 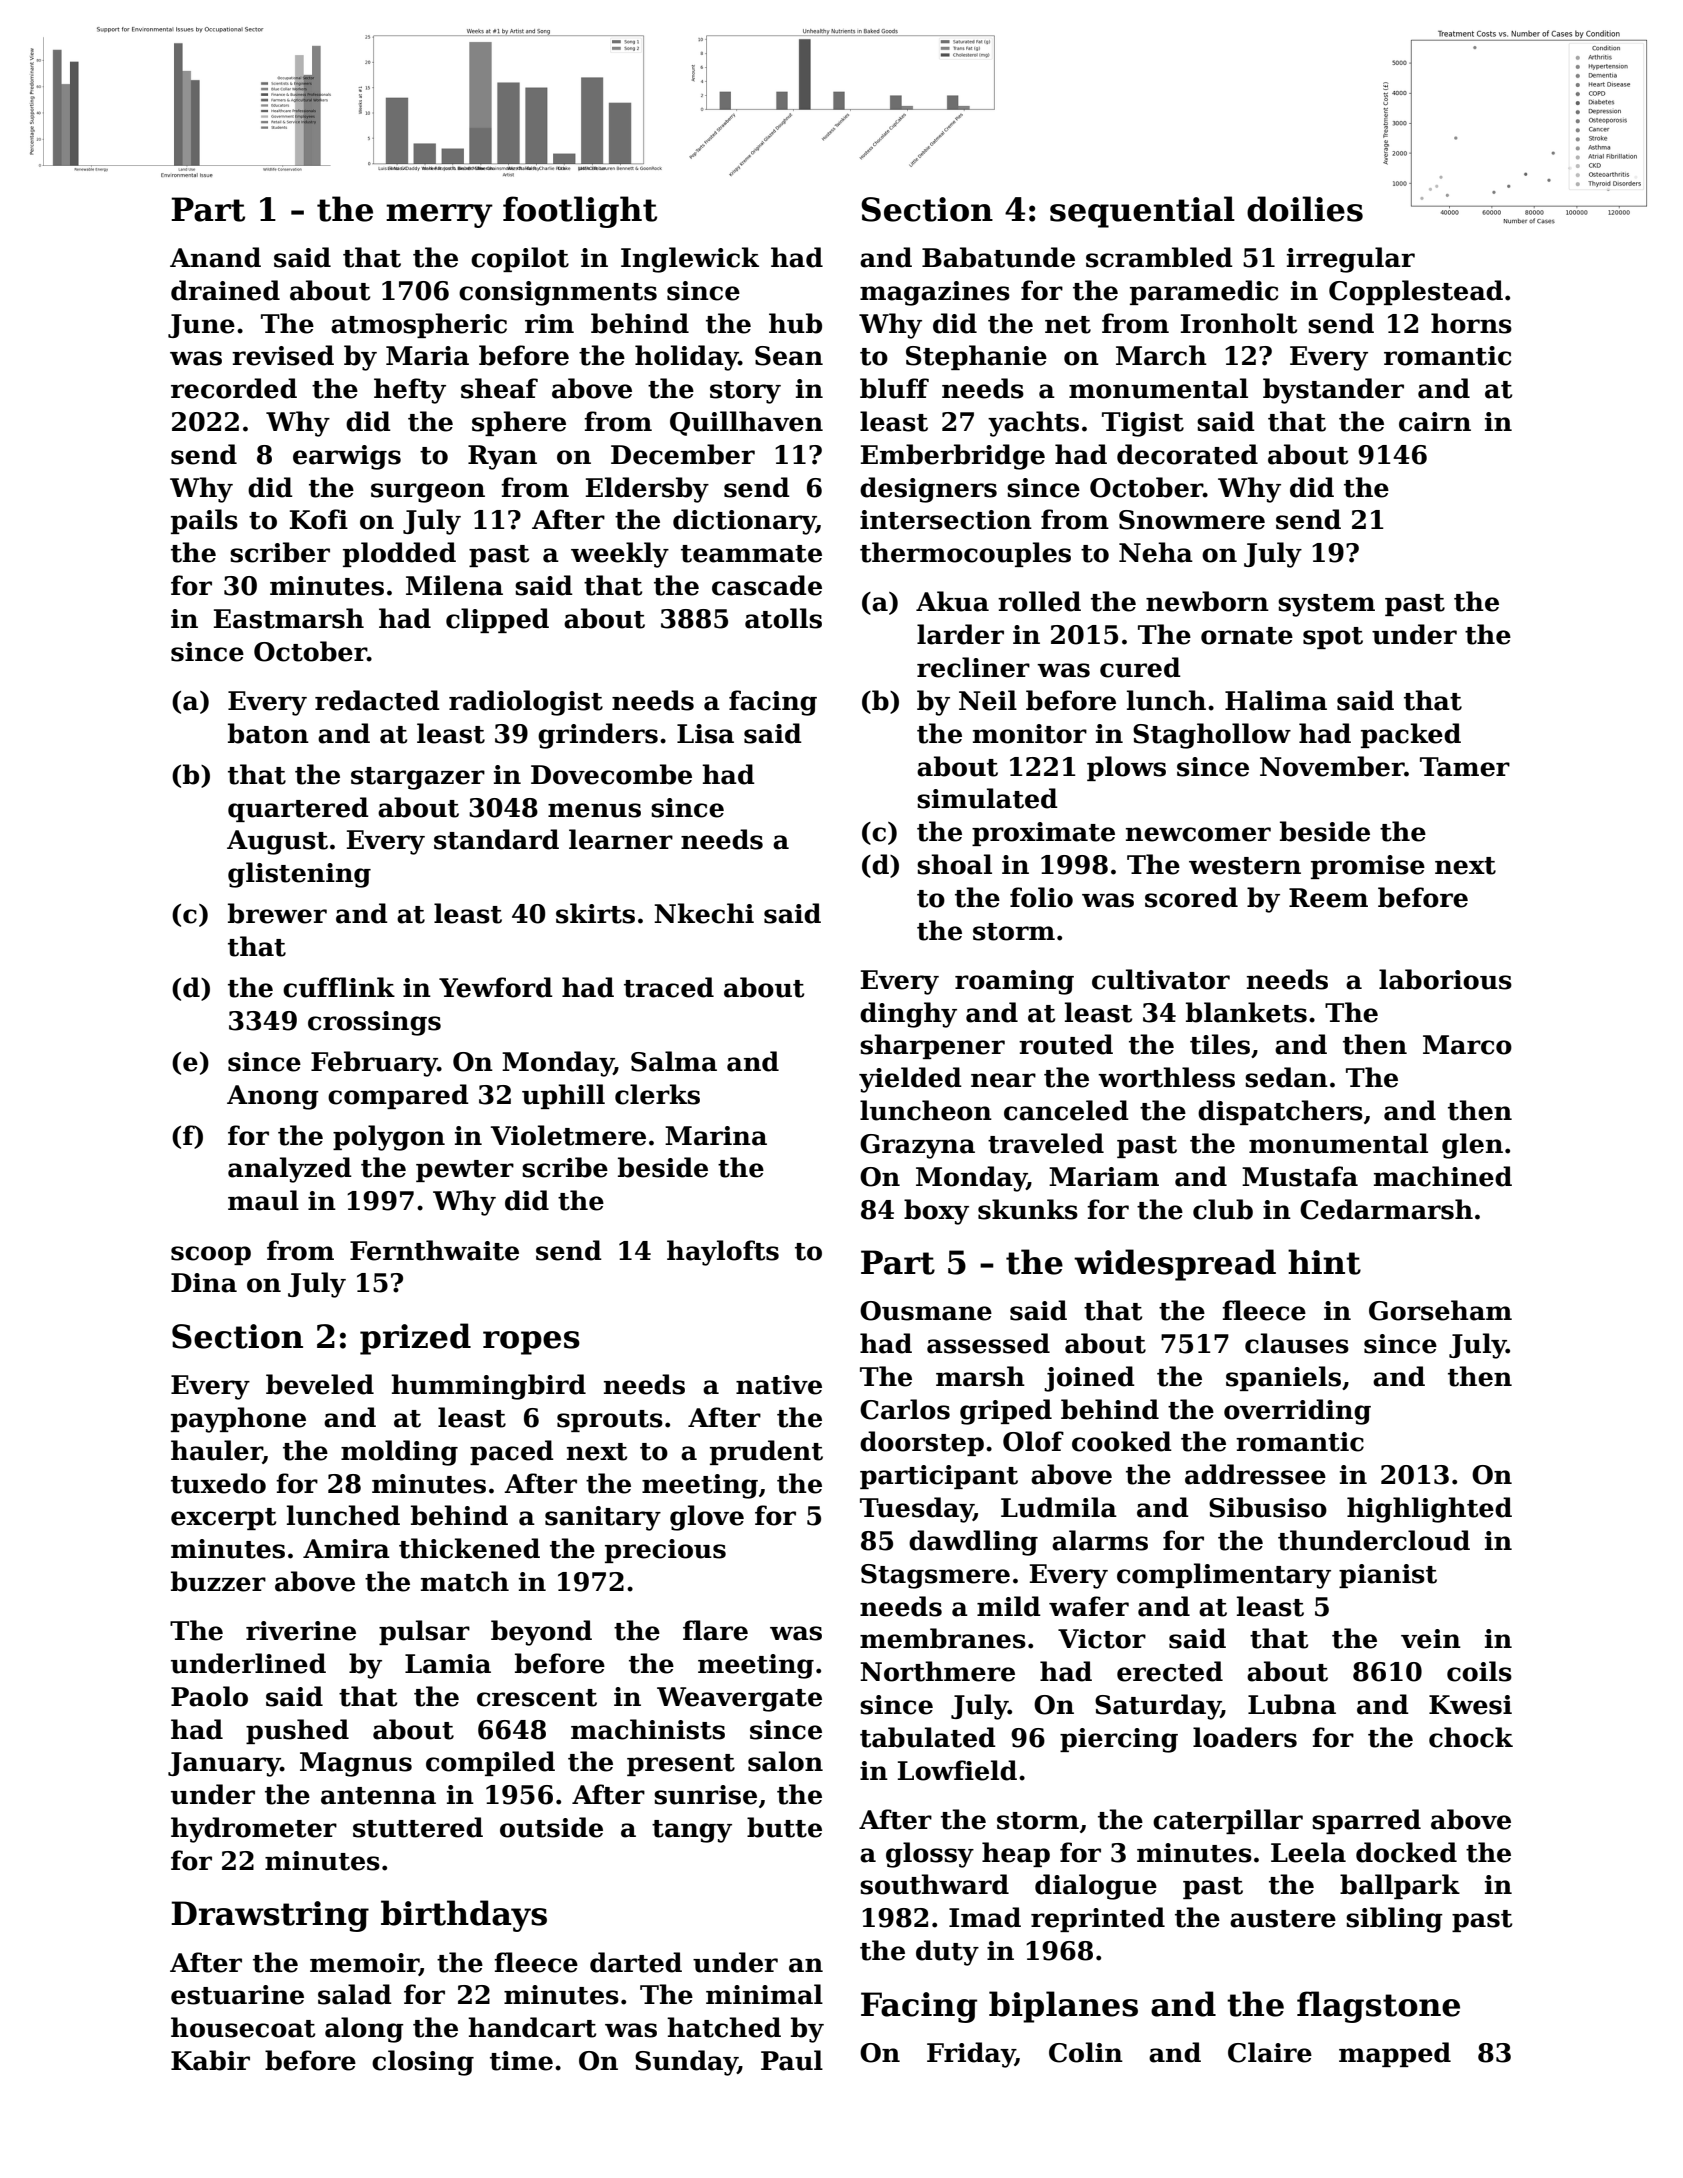 I want to click on payphone, so click(x=238, y=1420).
